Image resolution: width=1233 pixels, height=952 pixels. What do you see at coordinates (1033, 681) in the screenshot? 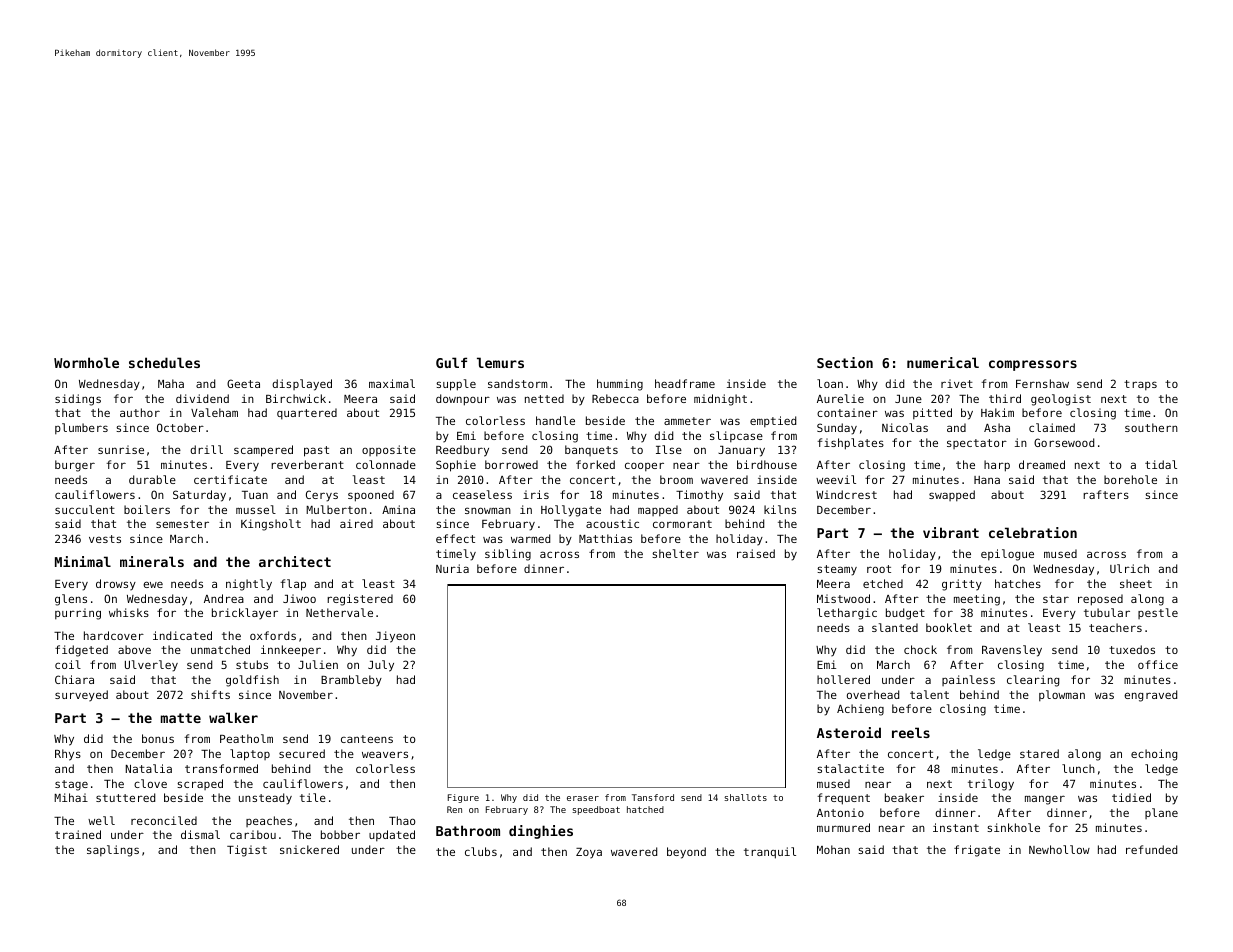
I see `clearing` at bounding box center [1033, 681].
